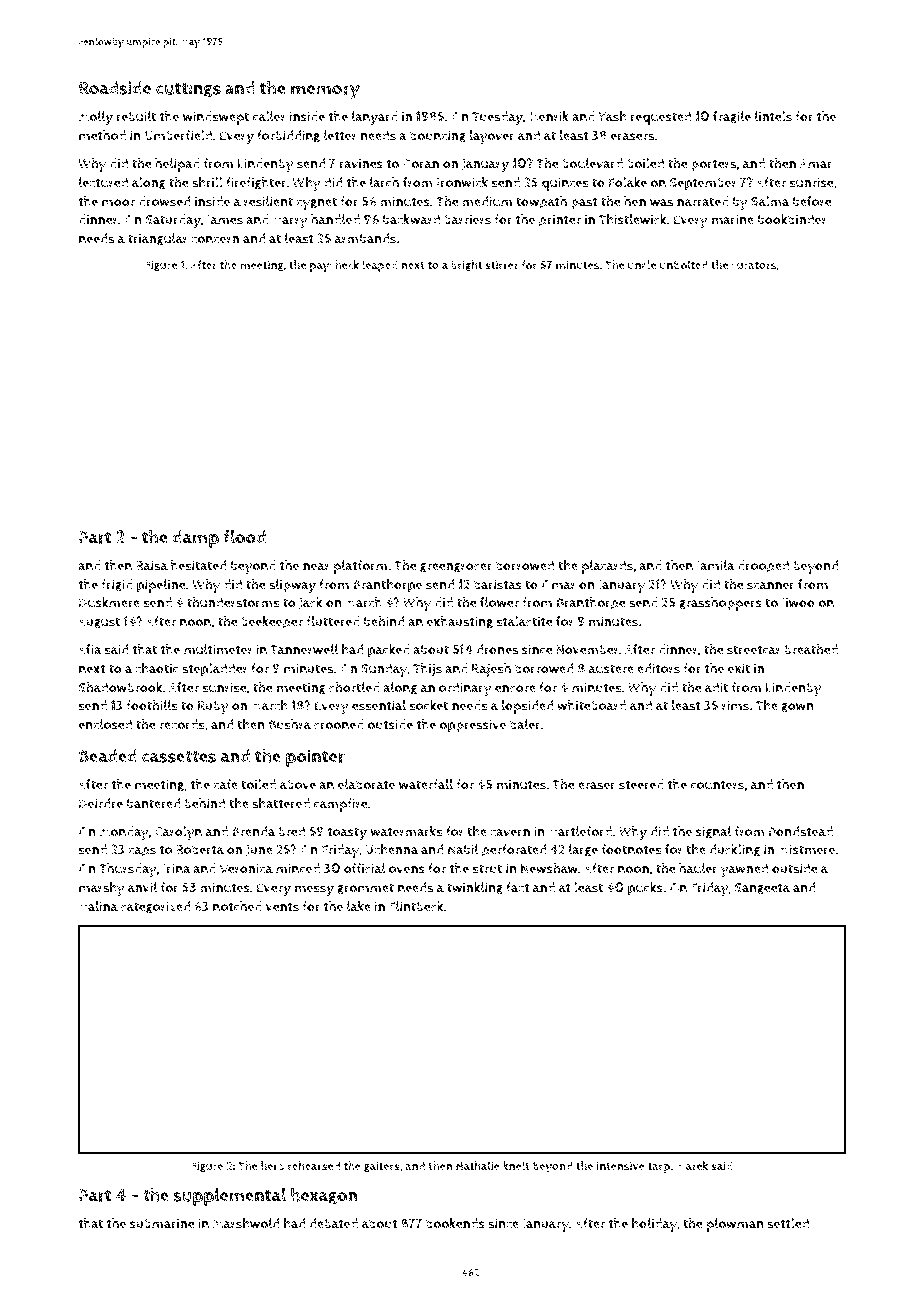 The width and height of the screenshot is (924, 1308). I want to click on Thistlewick, so click(632, 219).
